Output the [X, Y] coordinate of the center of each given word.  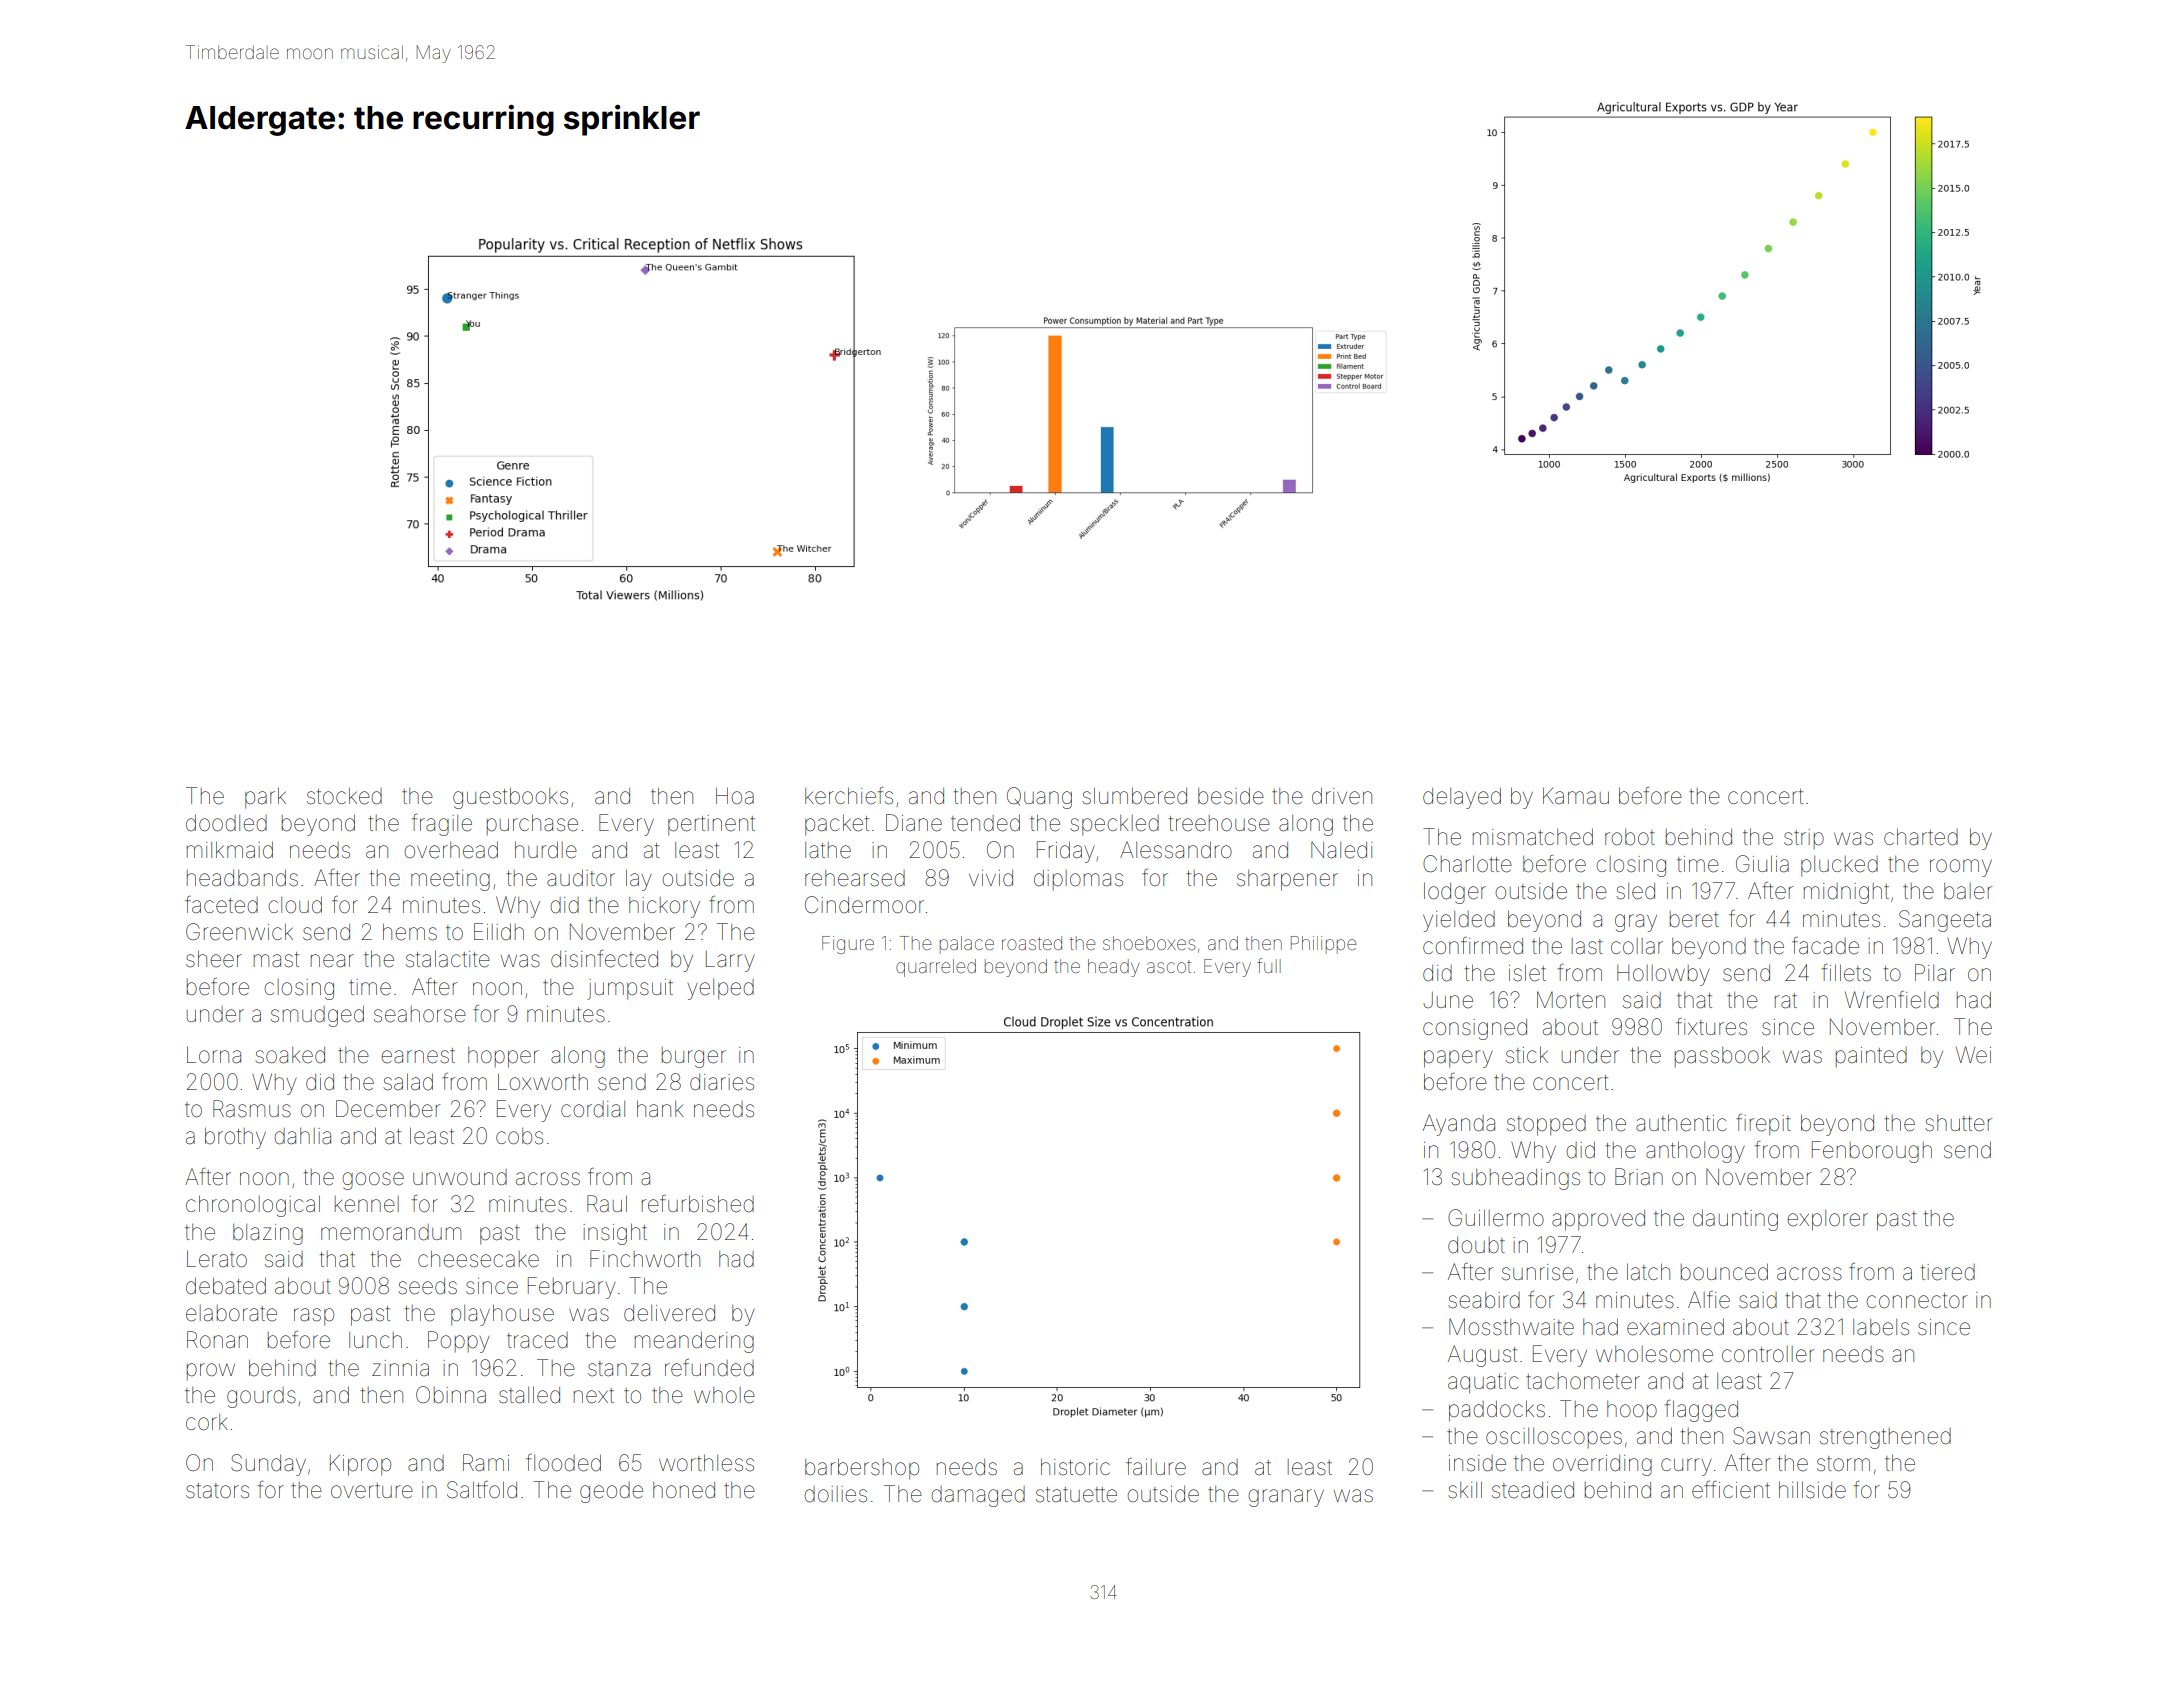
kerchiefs [849, 796]
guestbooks [510, 798]
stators [217, 1491]
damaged [978, 1496]
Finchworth [645, 1258]
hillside [1812, 1490]
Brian [1639, 1177]
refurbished [698, 1204]
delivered [669, 1313]
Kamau [1576, 796]
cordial [593, 1109]
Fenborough [1872, 1152]
